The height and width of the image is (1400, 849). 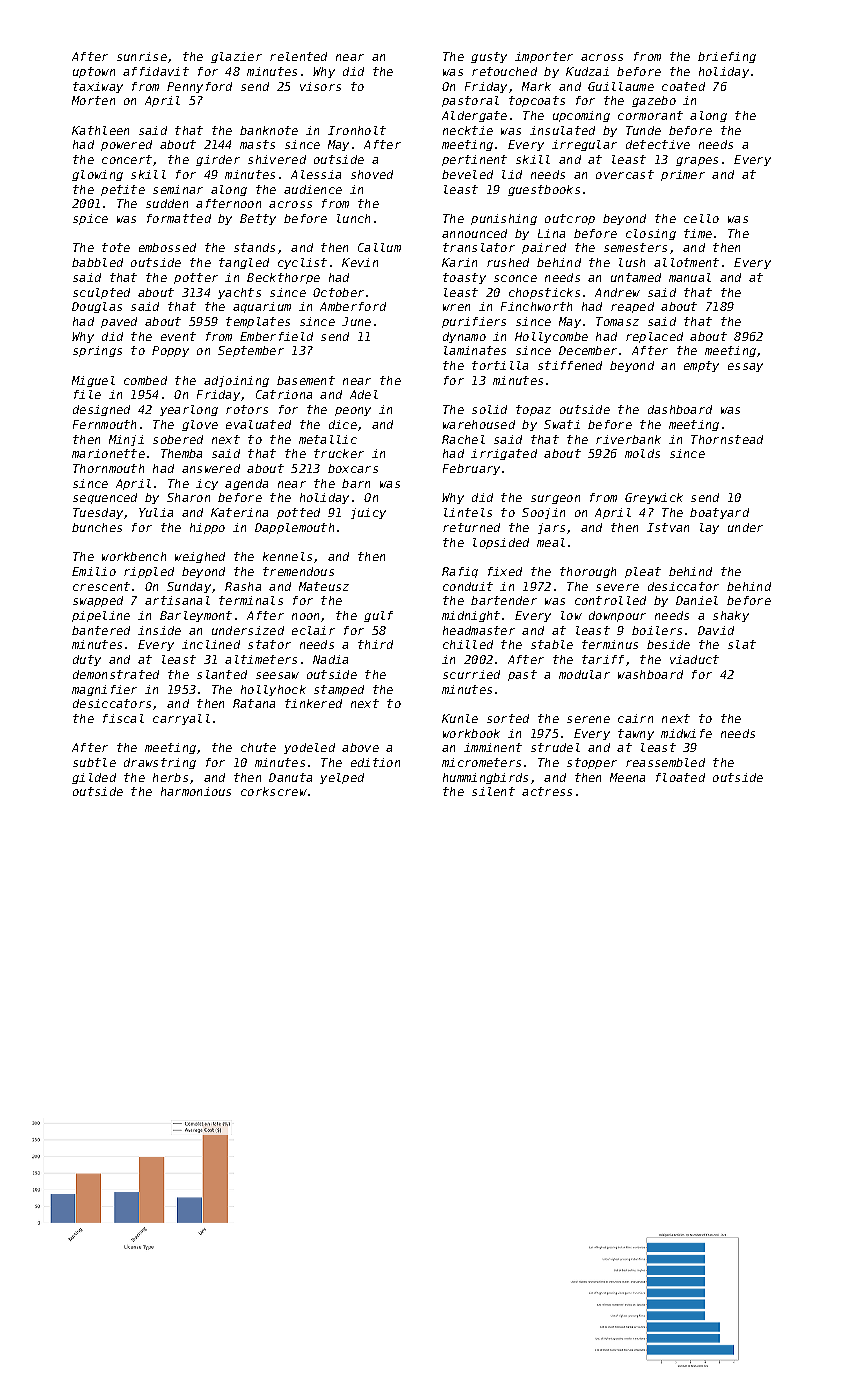 What do you see at coordinates (356, 483) in the image?
I see `barn` at bounding box center [356, 483].
